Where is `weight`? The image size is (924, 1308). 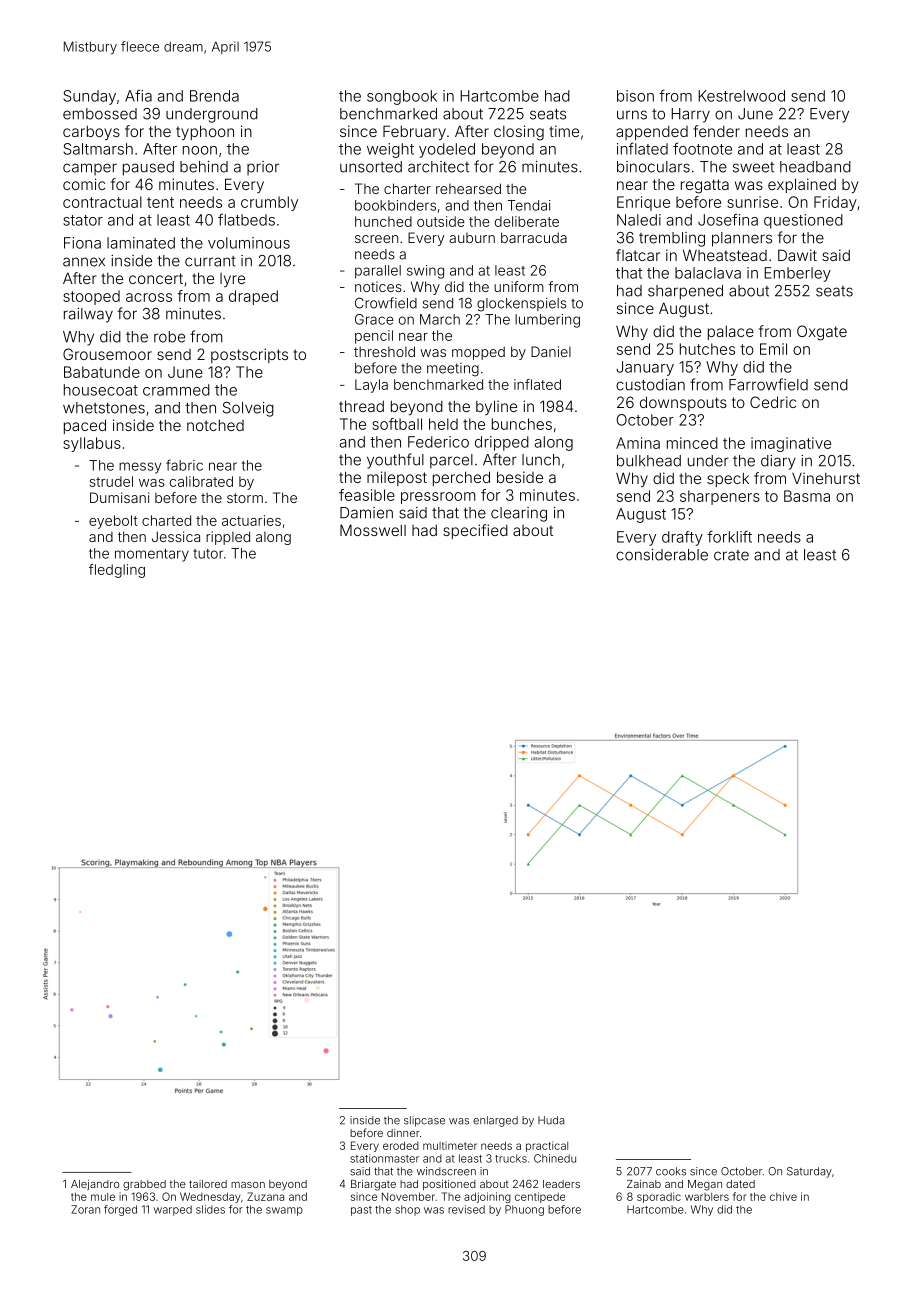
weight is located at coordinates (390, 150).
